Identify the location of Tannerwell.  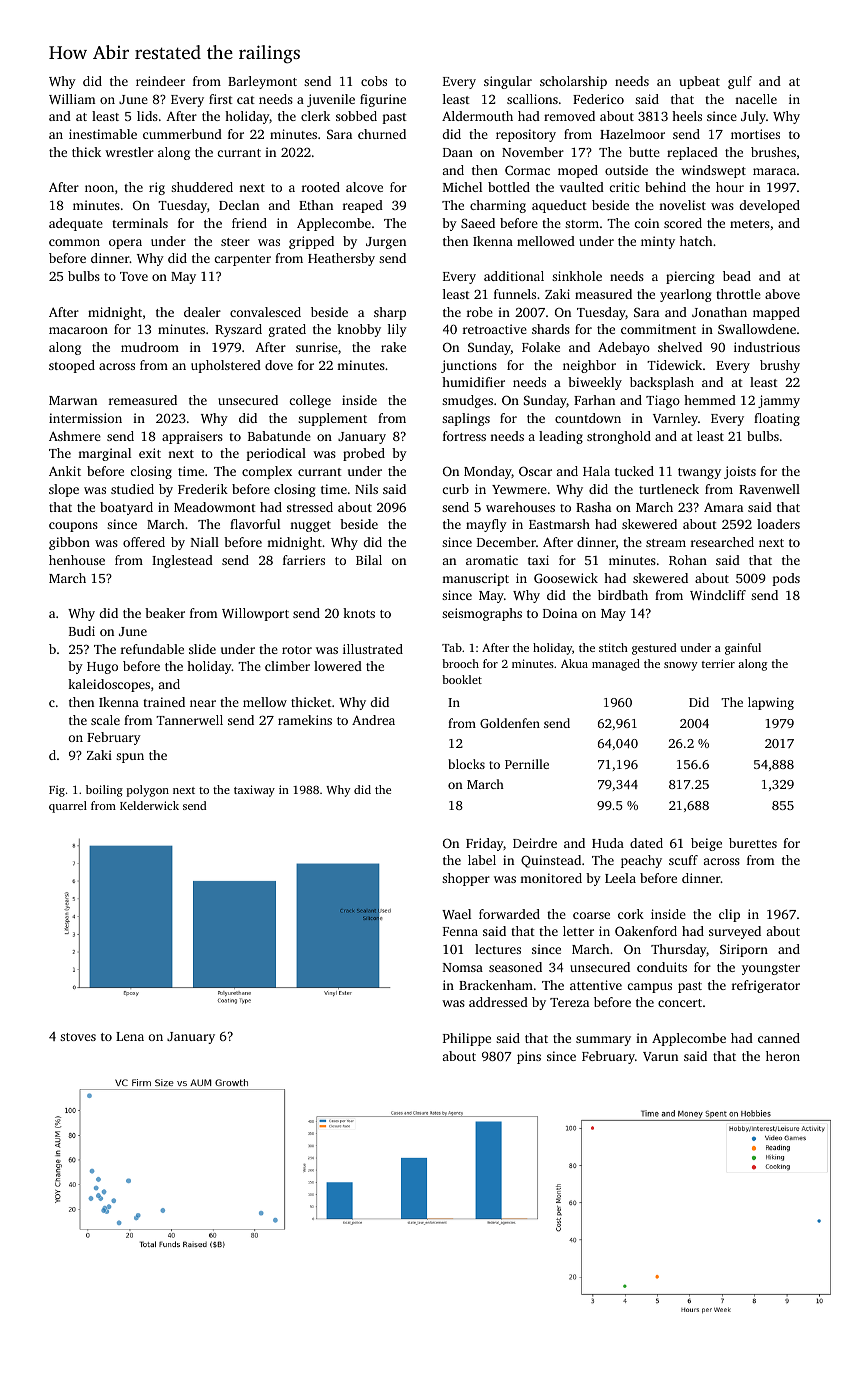
(189, 720).
